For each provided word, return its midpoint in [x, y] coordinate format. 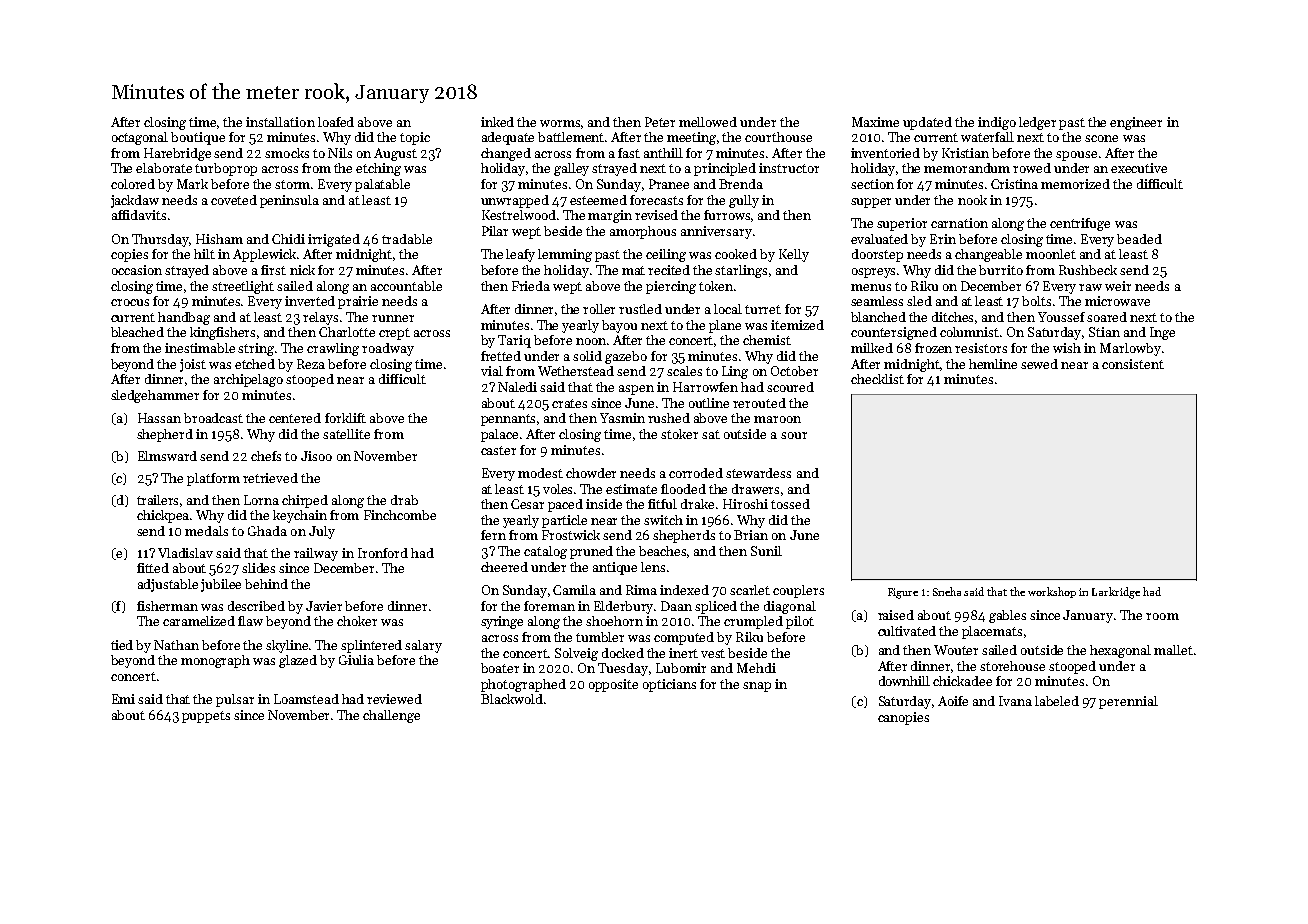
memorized [1075, 184]
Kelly [794, 255]
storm [293, 184]
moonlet [1051, 254]
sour [794, 435]
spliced [716, 607]
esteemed [598, 200]
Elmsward [167, 456]
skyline [287, 646]
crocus [130, 302]
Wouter [956, 650]
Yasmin [622, 418]
